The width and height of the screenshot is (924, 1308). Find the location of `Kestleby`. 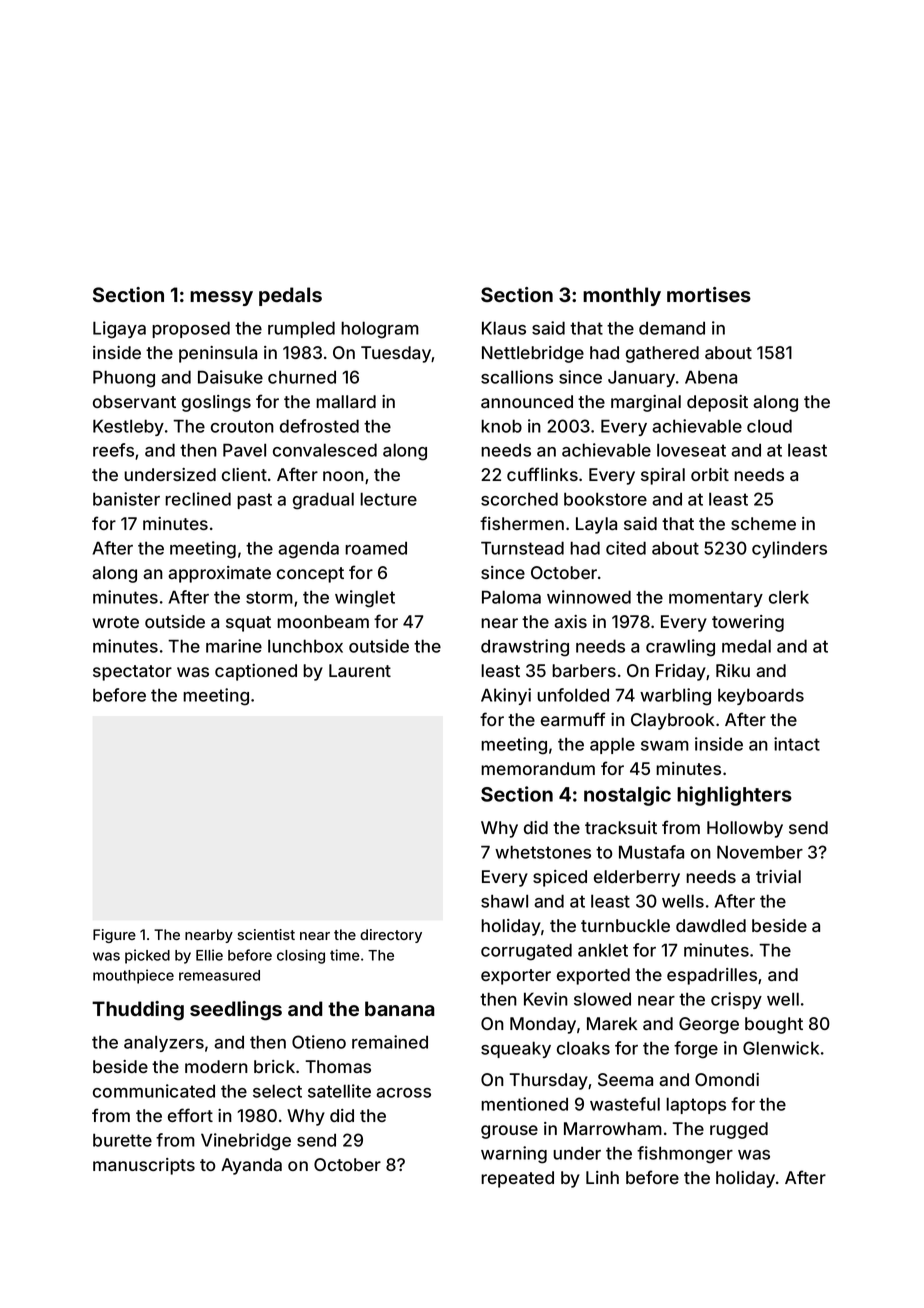

Kestleby is located at coordinates (128, 427).
